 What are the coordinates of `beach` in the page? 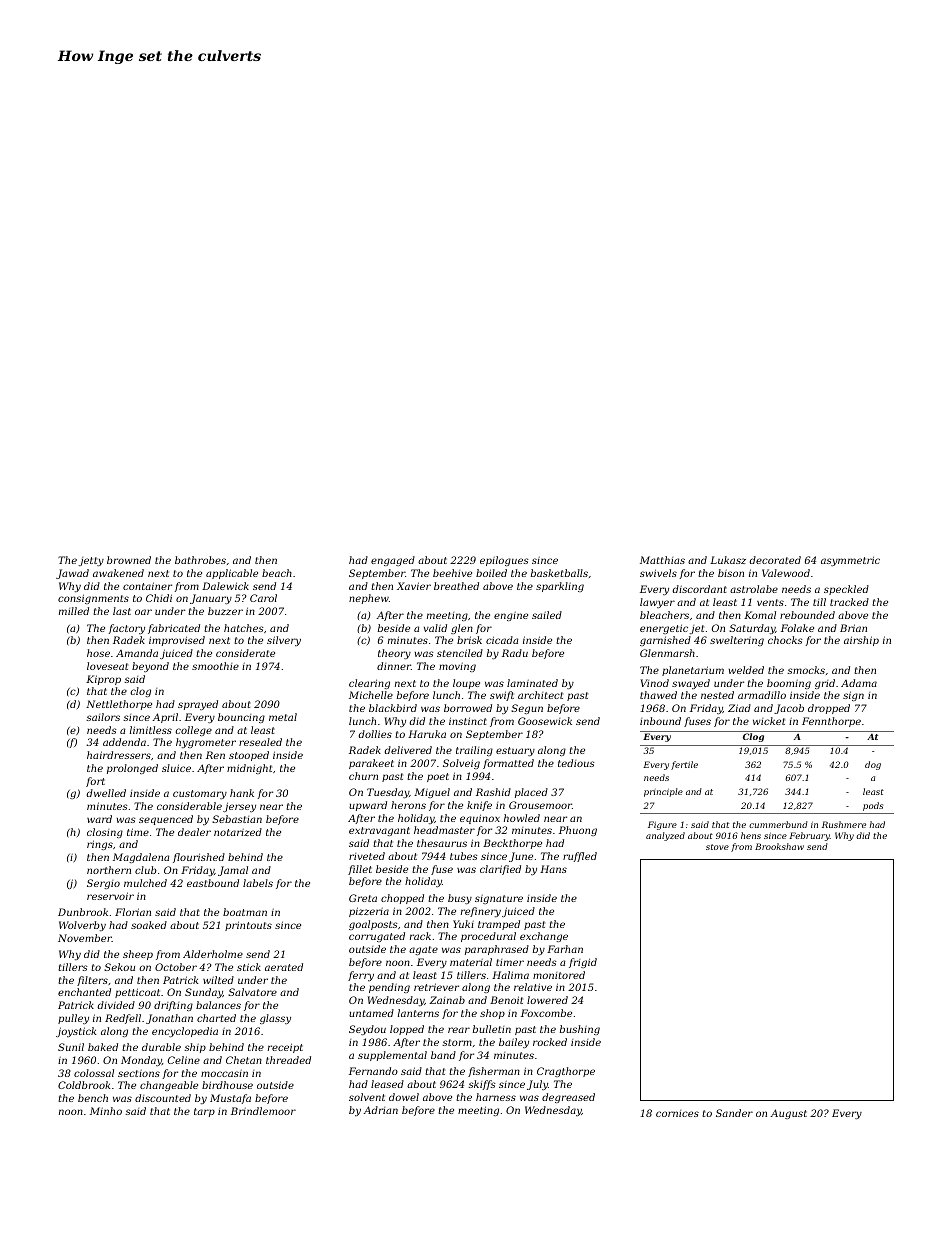 It's located at (277, 573).
